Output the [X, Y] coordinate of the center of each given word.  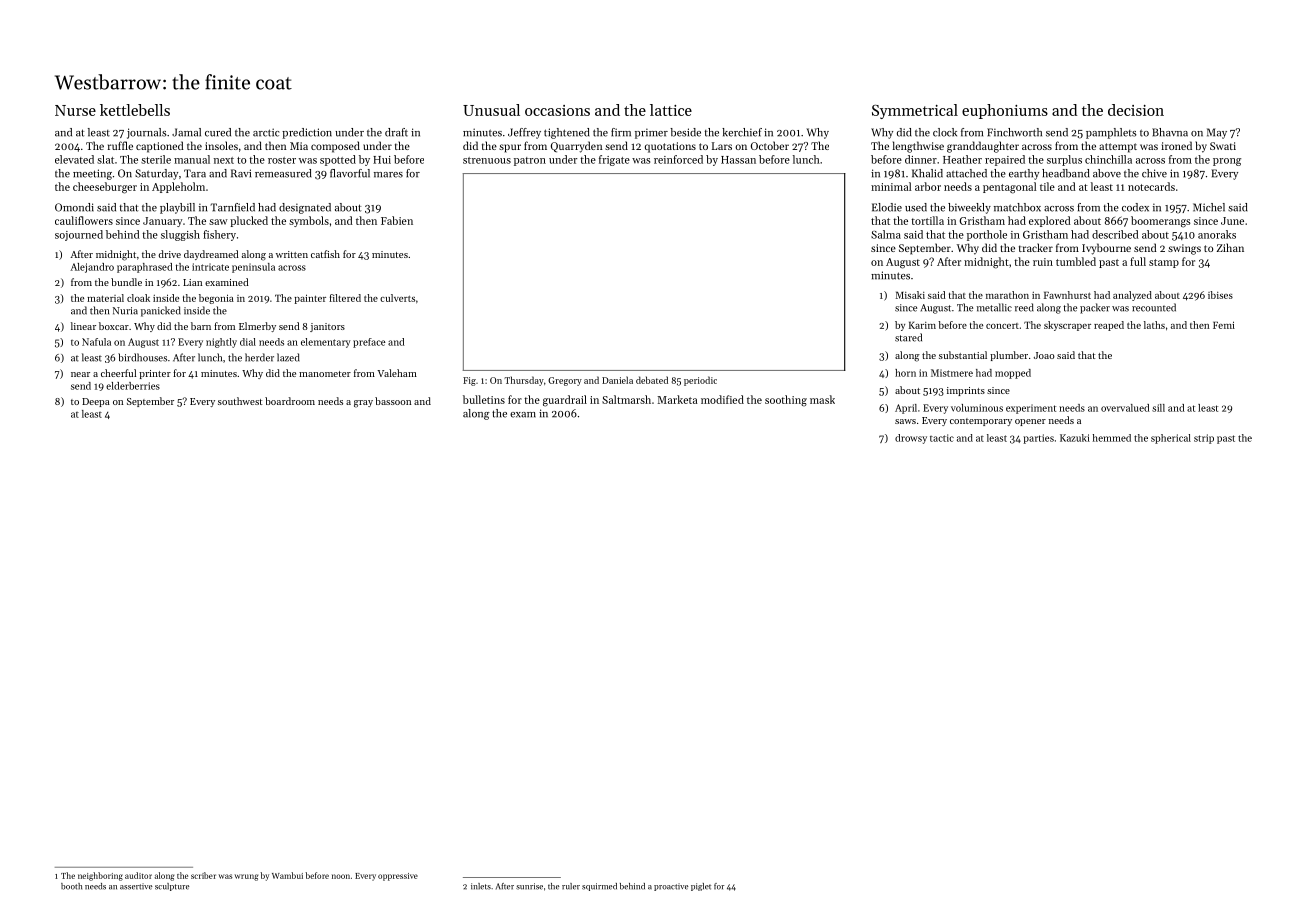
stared [908, 337]
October [770, 145]
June [1232, 221]
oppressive [398, 877]
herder [259, 357]
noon [341, 876]
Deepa [96, 402]
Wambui [287, 875]
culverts [397, 298]
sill [1158, 408]
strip [1204, 439]
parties [1039, 439]
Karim [922, 325]
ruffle [120, 145]
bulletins [484, 399]
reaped [1109, 326]
